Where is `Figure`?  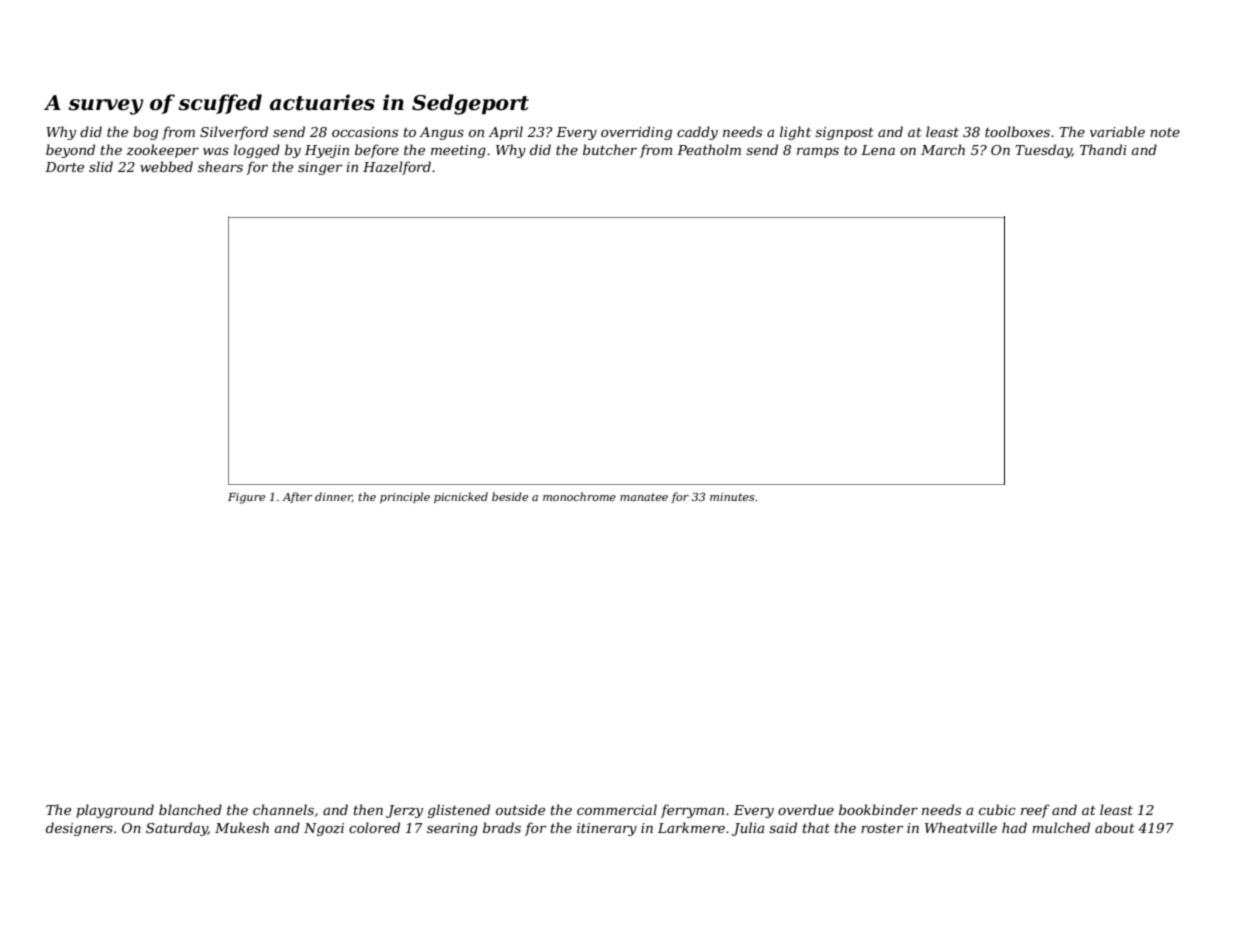
Figure is located at coordinates (246, 498).
